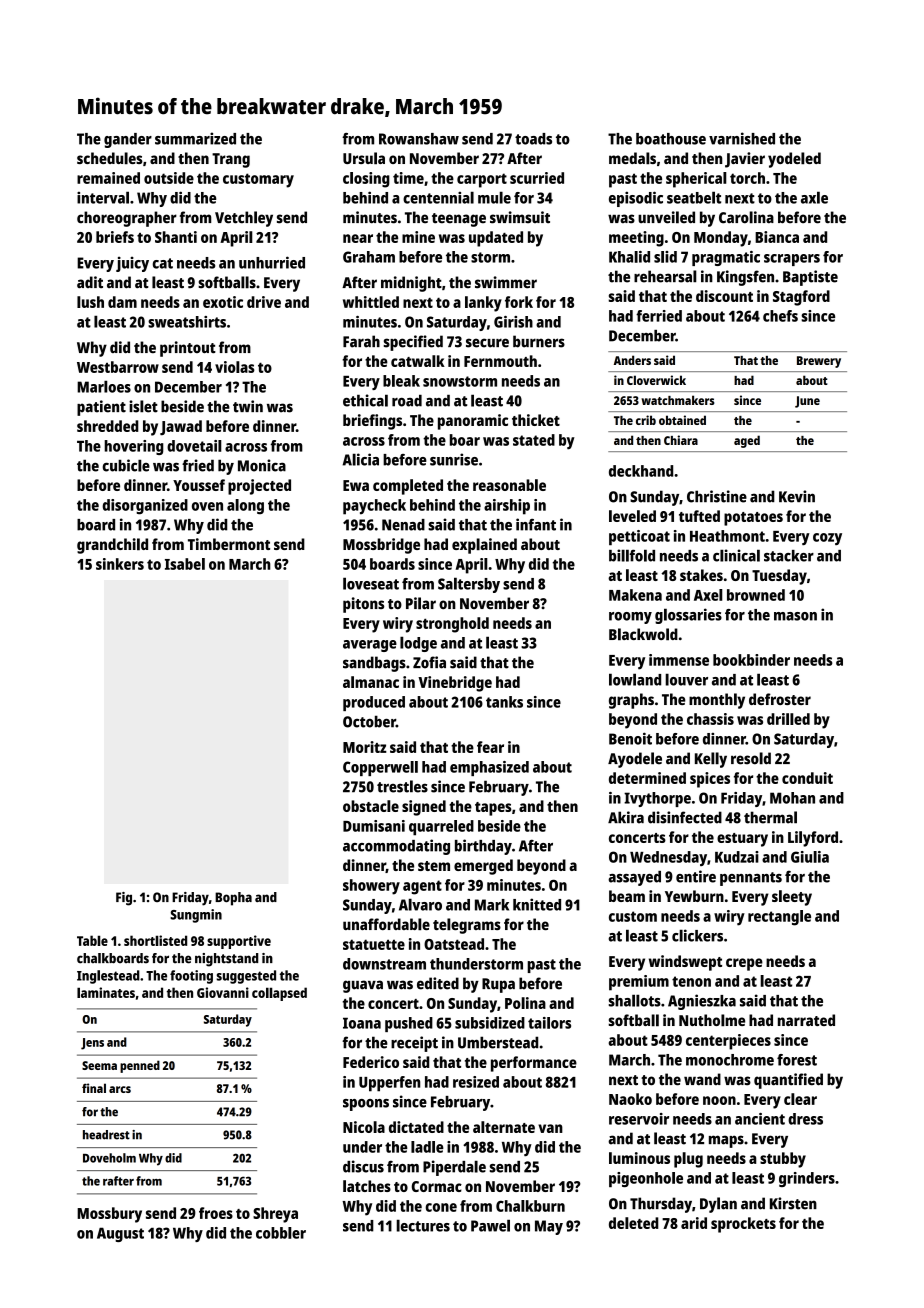  What do you see at coordinates (92, 940) in the document?
I see `Table` at bounding box center [92, 940].
